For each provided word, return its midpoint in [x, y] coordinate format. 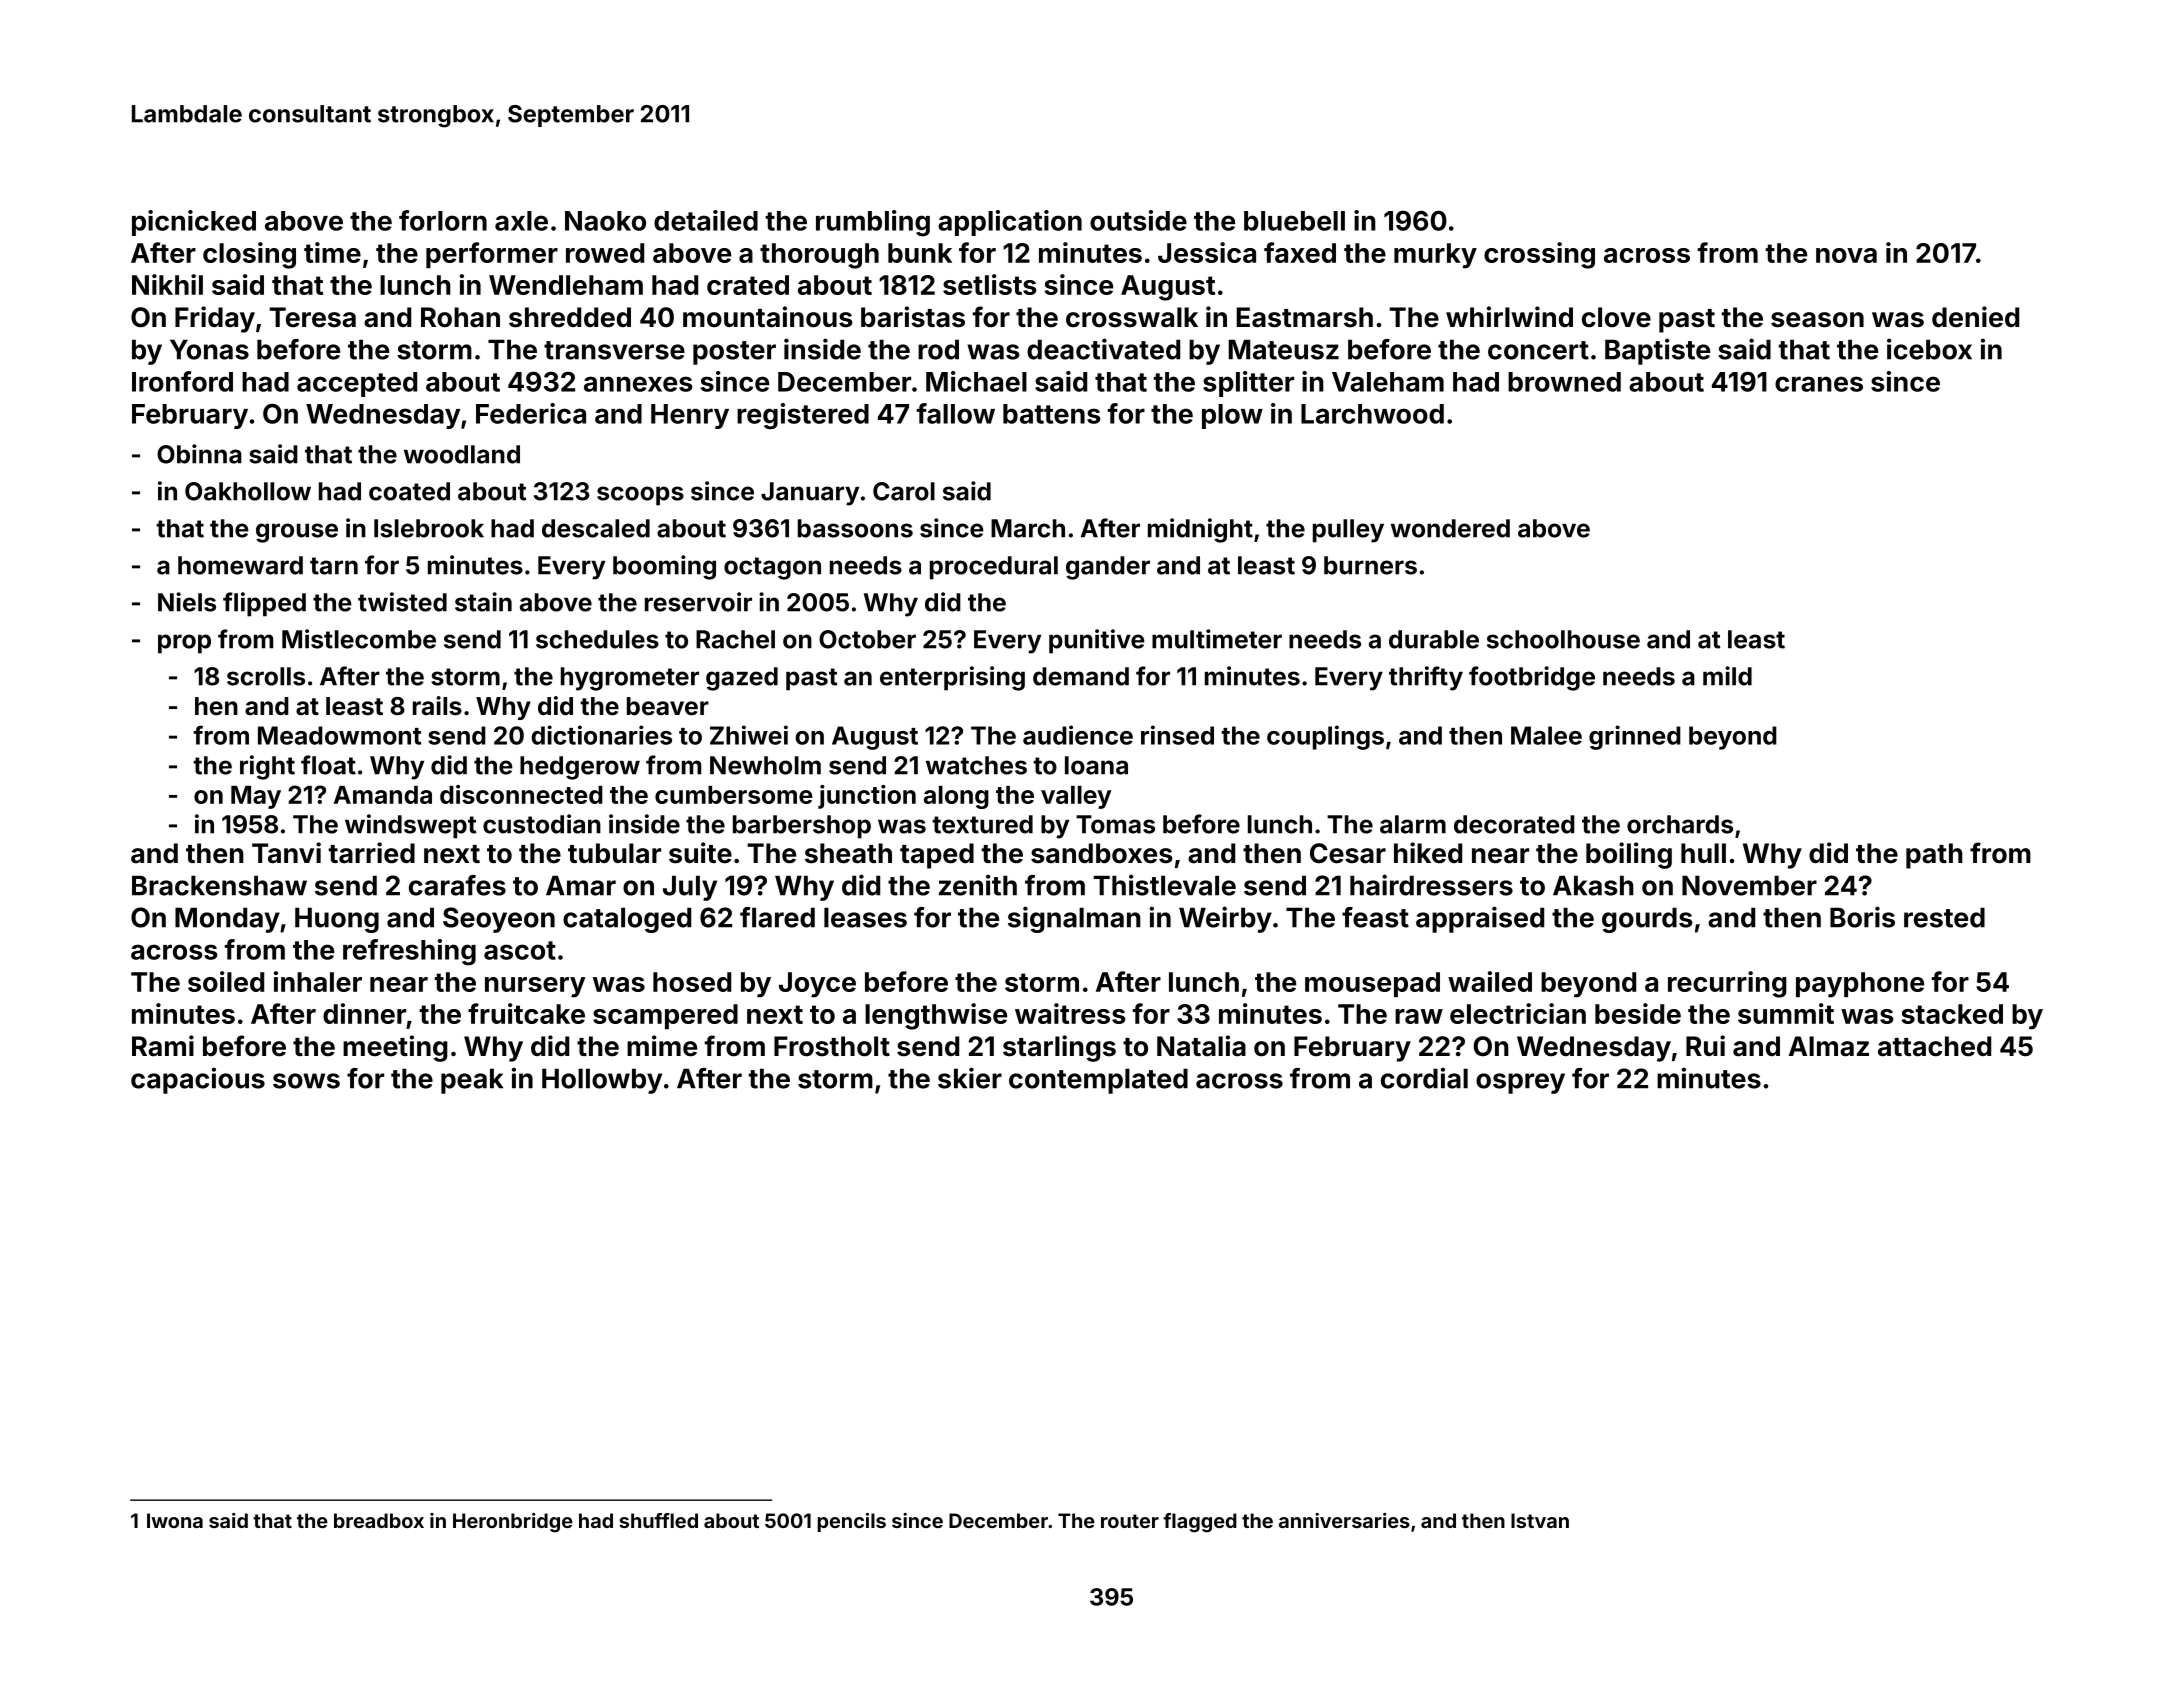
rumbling [873, 223]
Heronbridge [513, 1523]
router [1130, 1521]
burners [1370, 565]
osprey [1520, 1083]
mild [1727, 676]
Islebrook [429, 528]
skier [970, 1078]
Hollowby [602, 1081]
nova [1846, 255]
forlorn [443, 220]
